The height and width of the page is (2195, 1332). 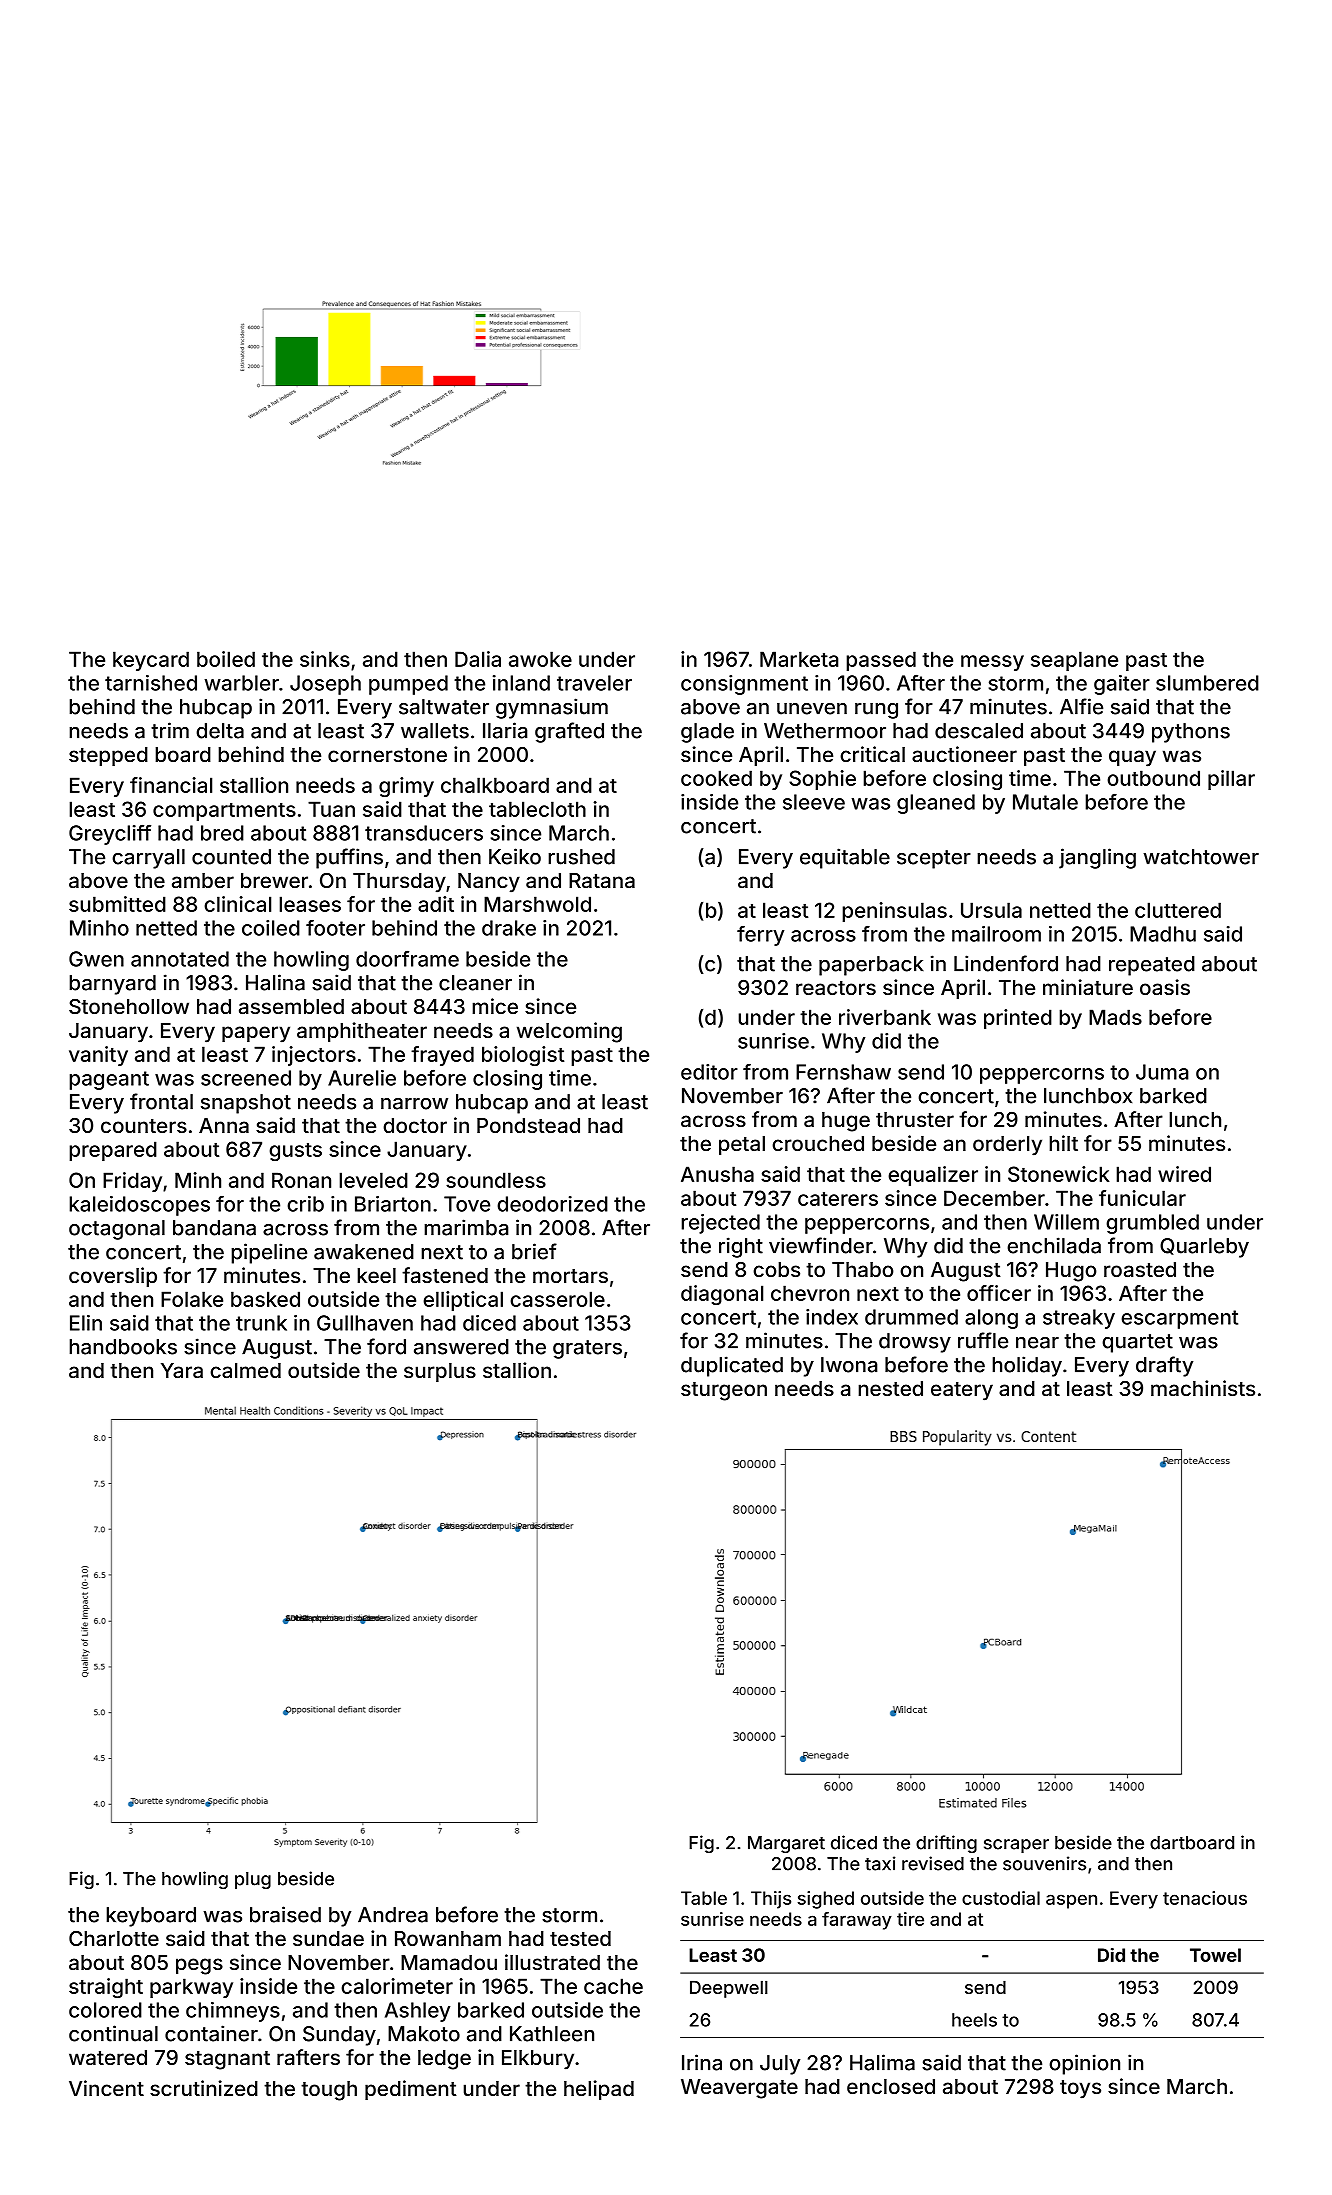 What do you see at coordinates (569, 1032) in the page?
I see `welcoming` at bounding box center [569, 1032].
